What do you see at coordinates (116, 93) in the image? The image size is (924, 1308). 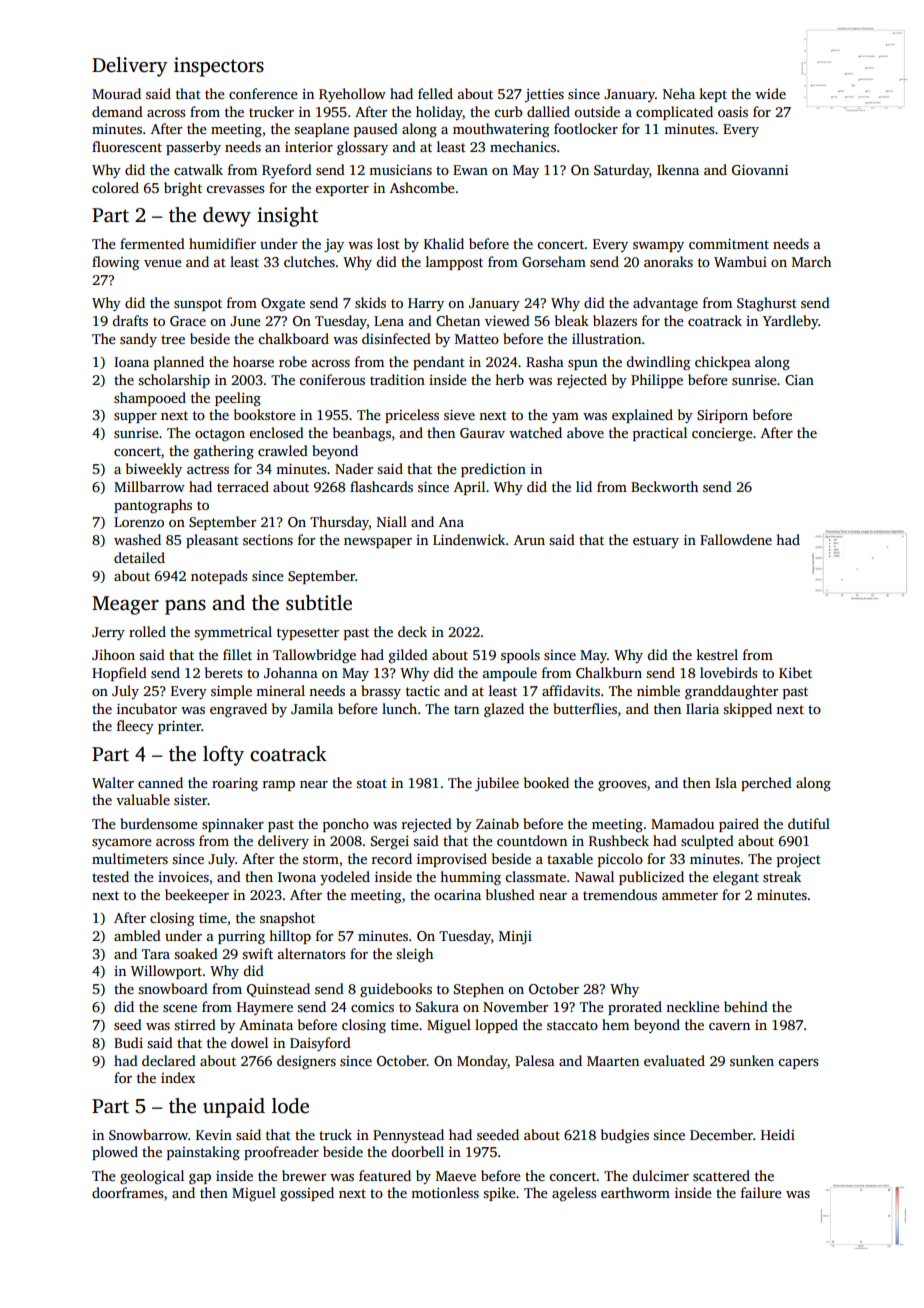 I see `Mourad` at bounding box center [116, 93].
